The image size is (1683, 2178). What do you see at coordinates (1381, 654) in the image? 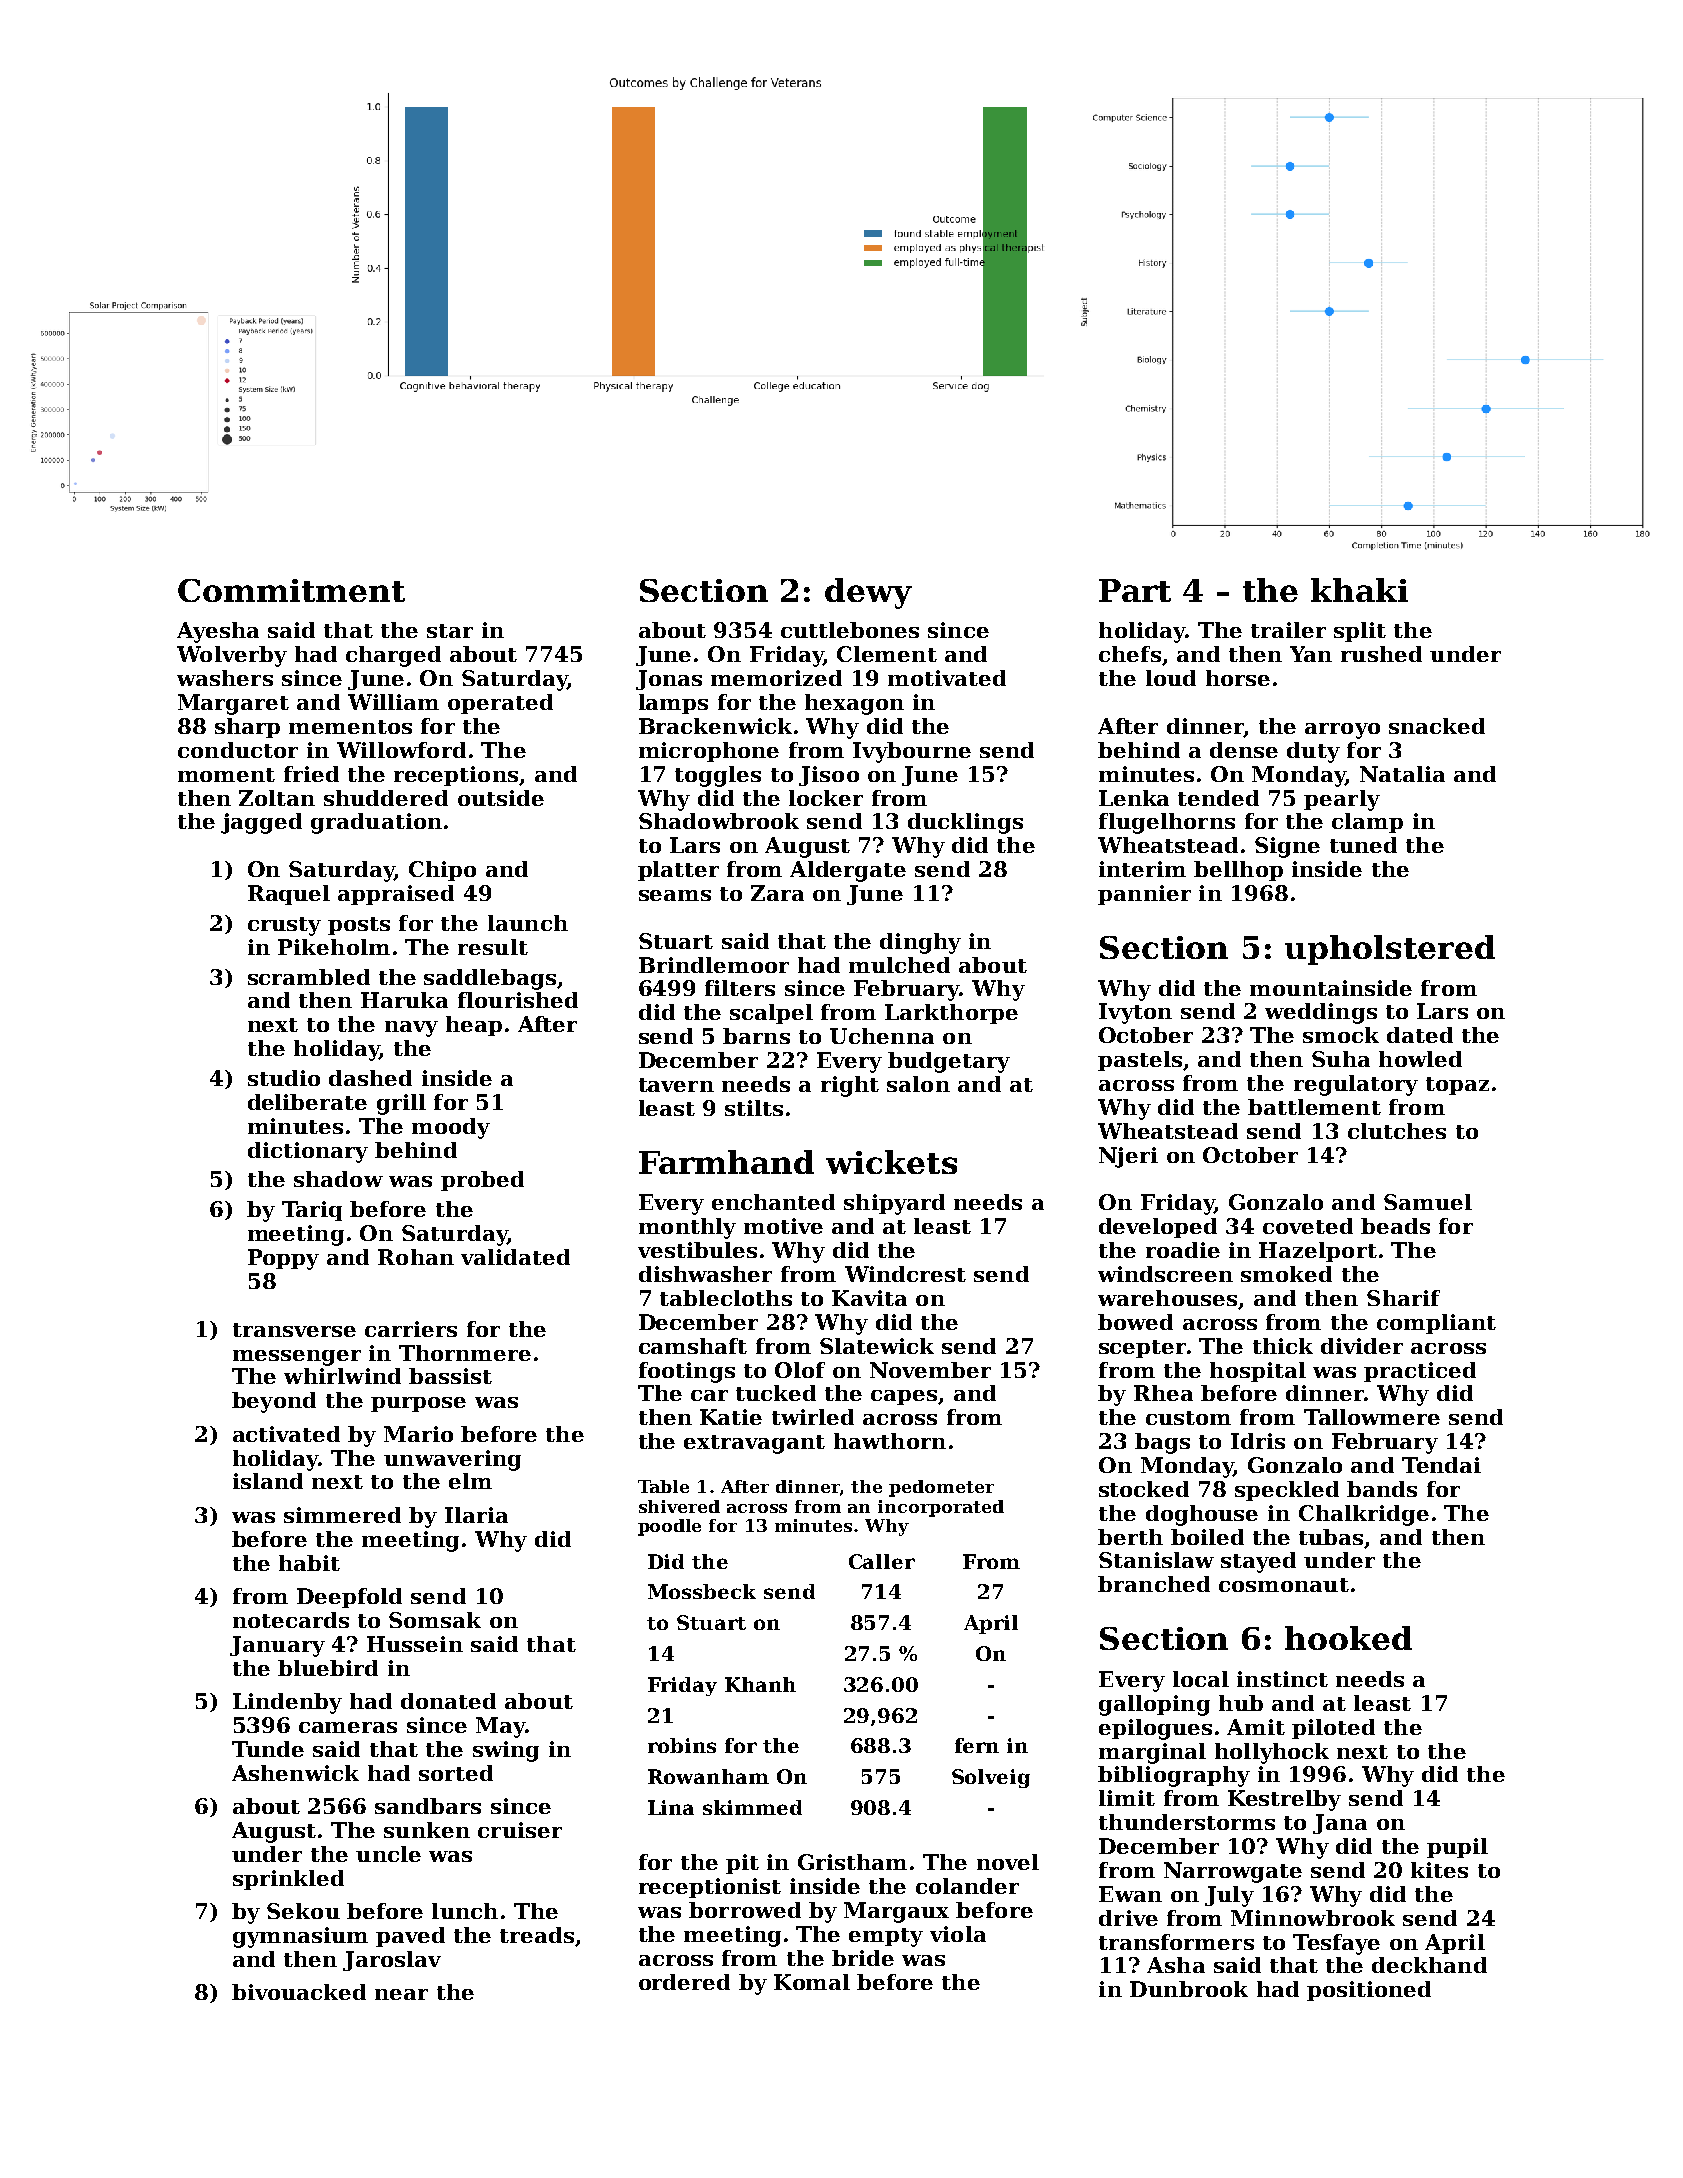
I see `rushed` at bounding box center [1381, 654].
